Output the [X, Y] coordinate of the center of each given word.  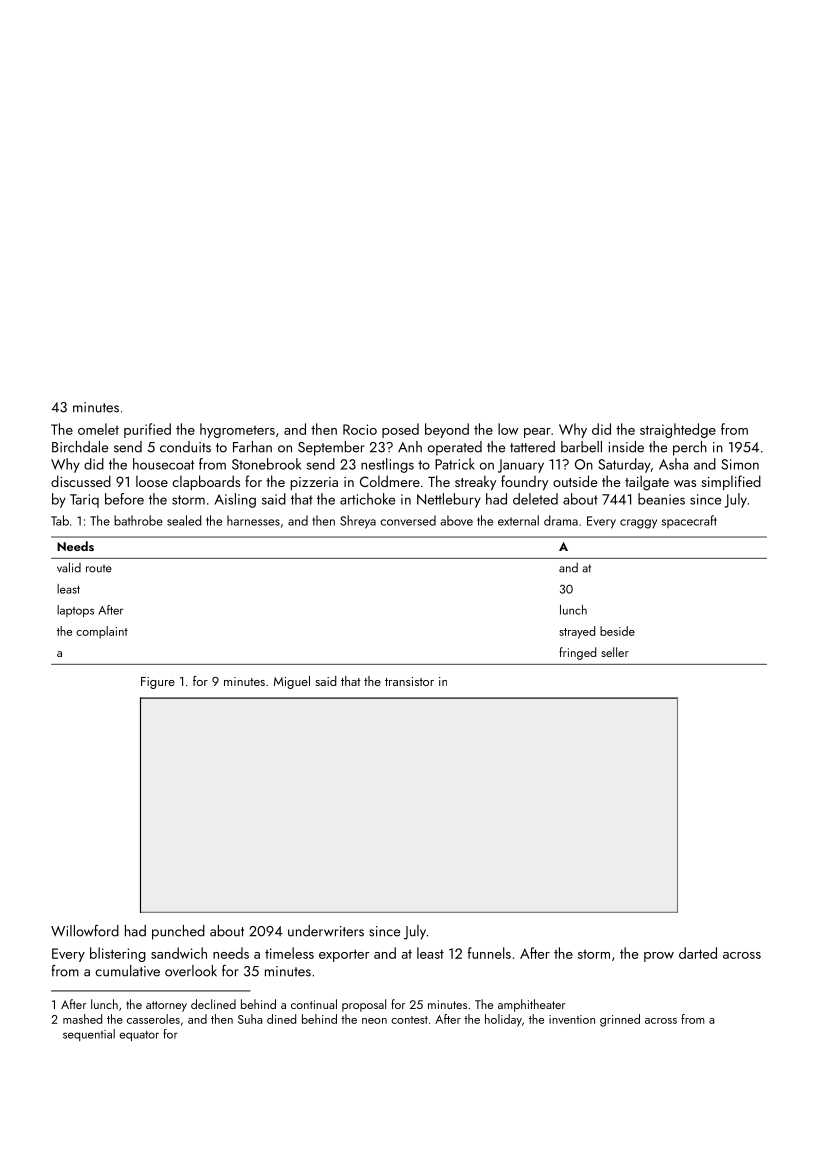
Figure [158, 683]
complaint [102, 632]
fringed [577, 653]
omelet [98, 429]
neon [374, 1021]
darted [698, 953]
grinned [620, 1020]
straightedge [678, 430]
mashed [82, 1019]
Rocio [360, 429]
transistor [409, 681]
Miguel [292, 682]
